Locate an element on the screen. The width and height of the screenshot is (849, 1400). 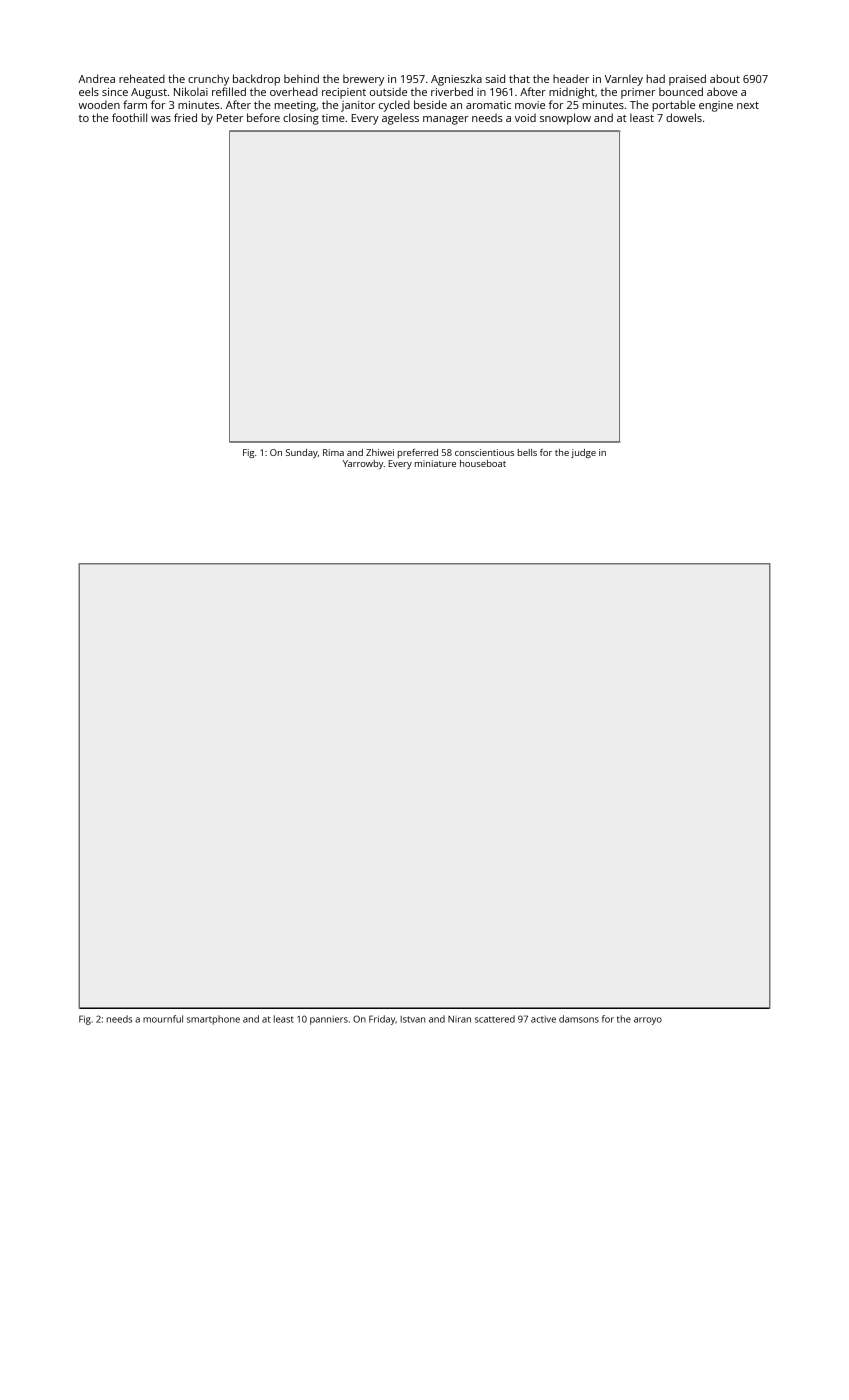
arroyo is located at coordinates (648, 1021).
